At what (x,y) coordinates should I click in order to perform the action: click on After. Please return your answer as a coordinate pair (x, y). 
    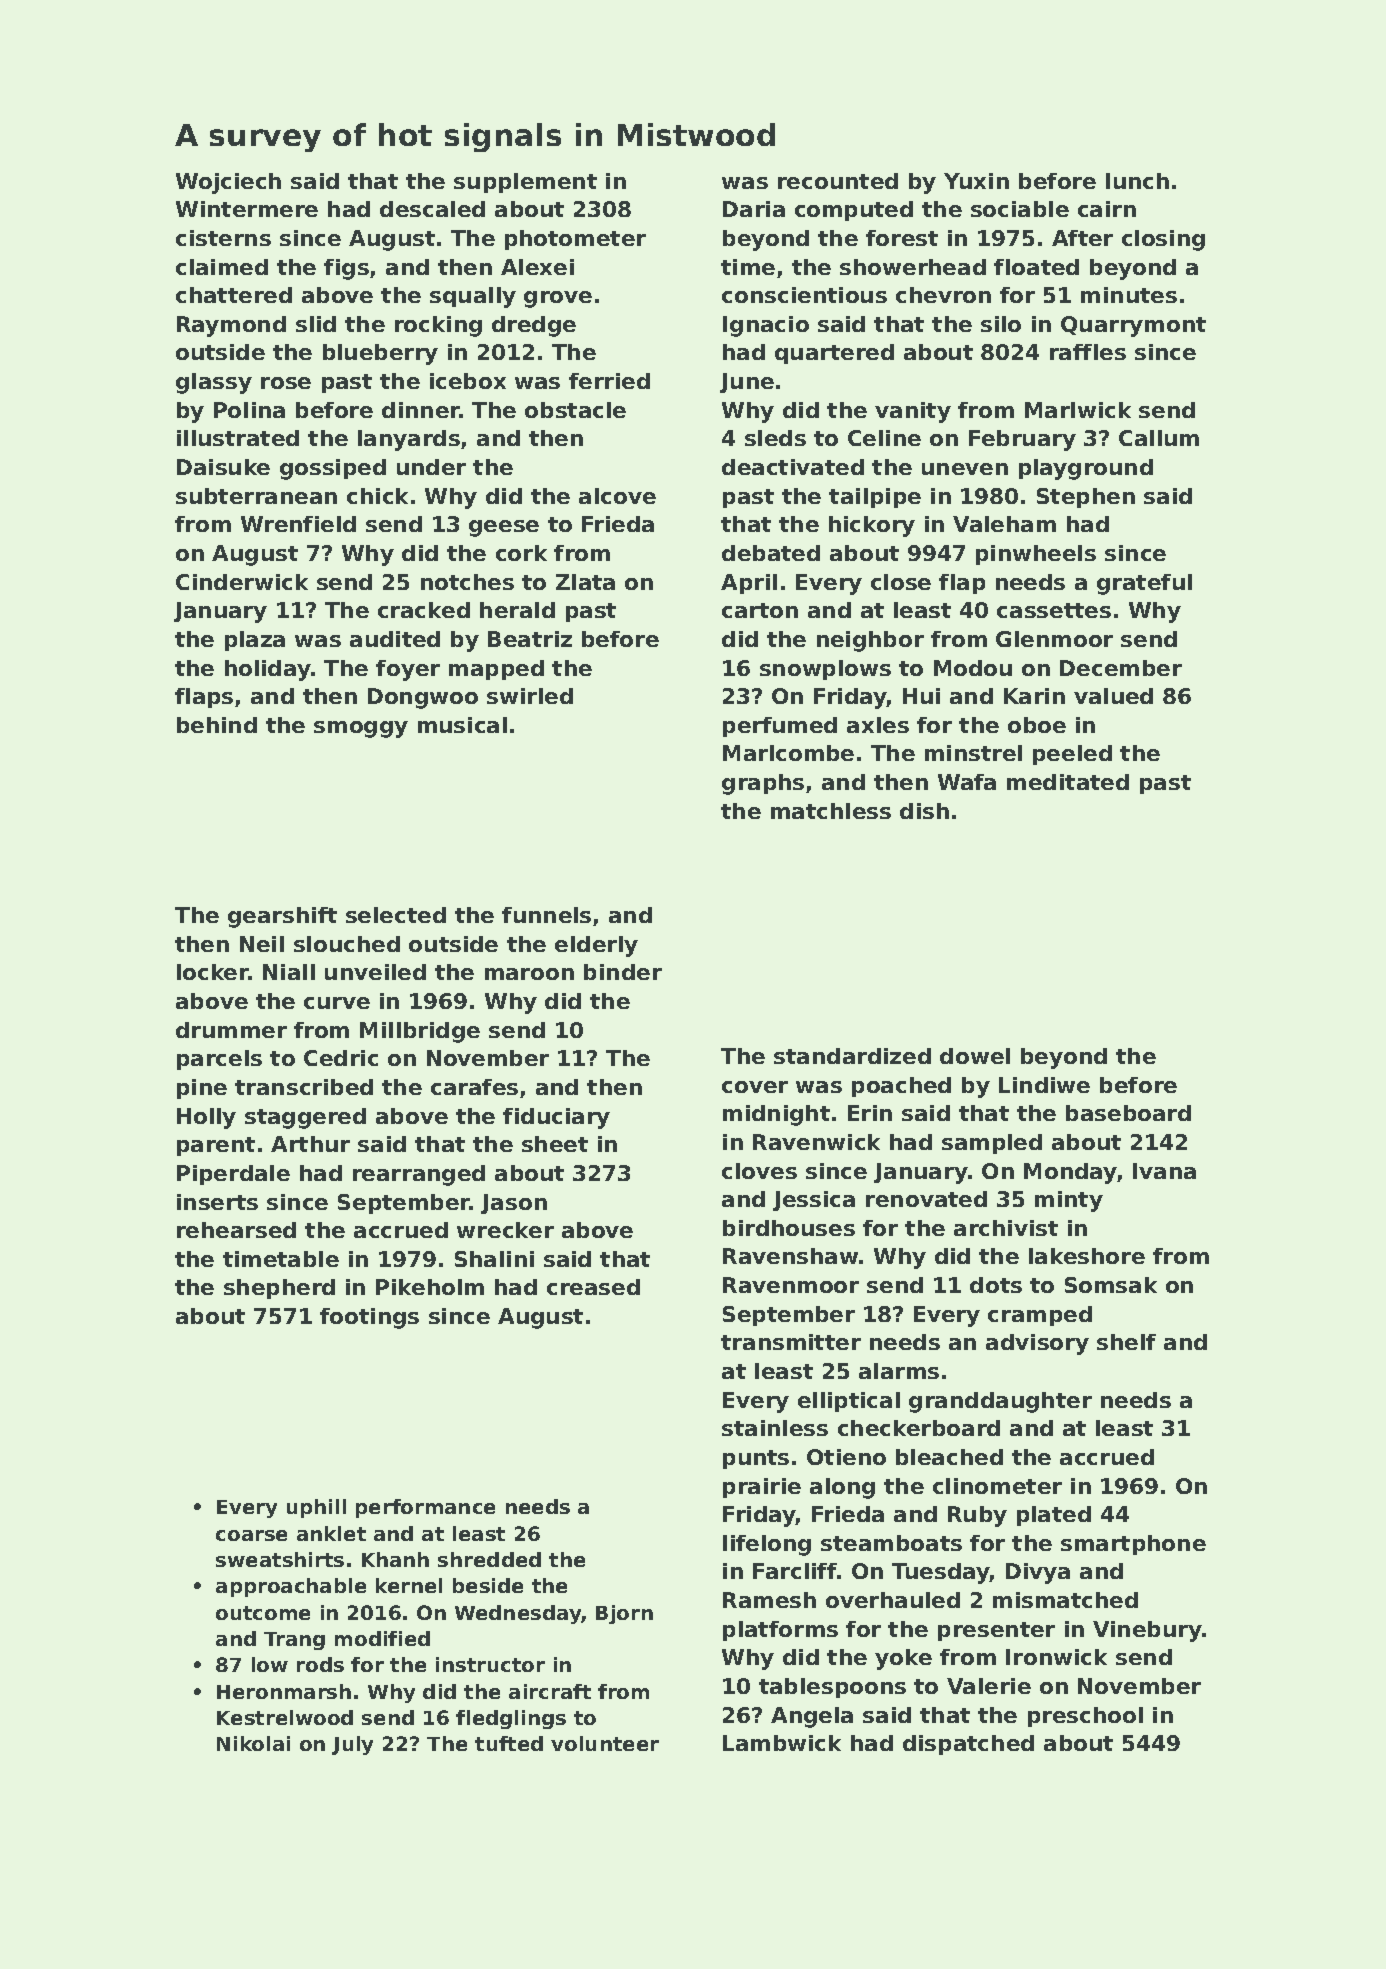
    Looking at the image, I should click on (1082, 238).
